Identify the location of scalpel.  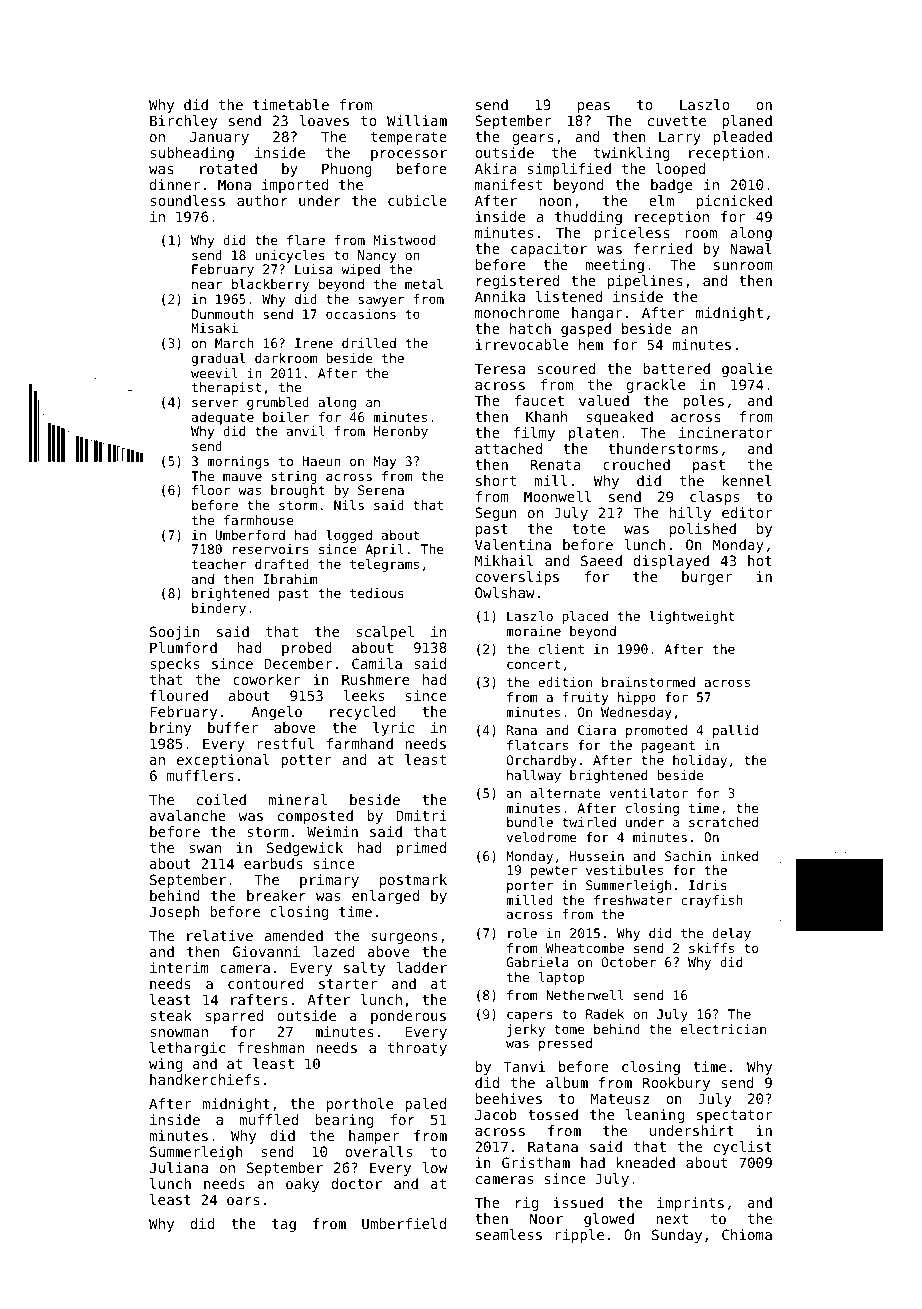
(385, 633).
